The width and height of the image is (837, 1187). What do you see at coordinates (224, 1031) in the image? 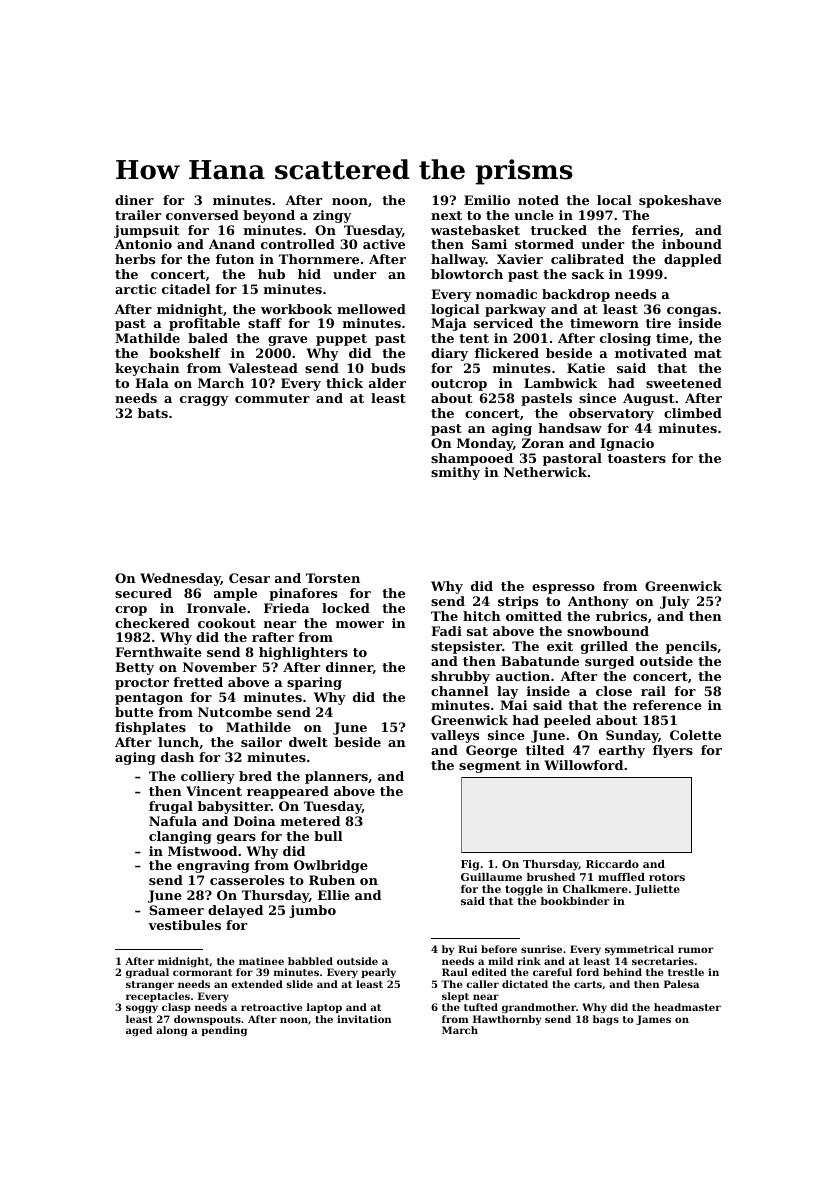
I see `pending` at bounding box center [224, 1031].
